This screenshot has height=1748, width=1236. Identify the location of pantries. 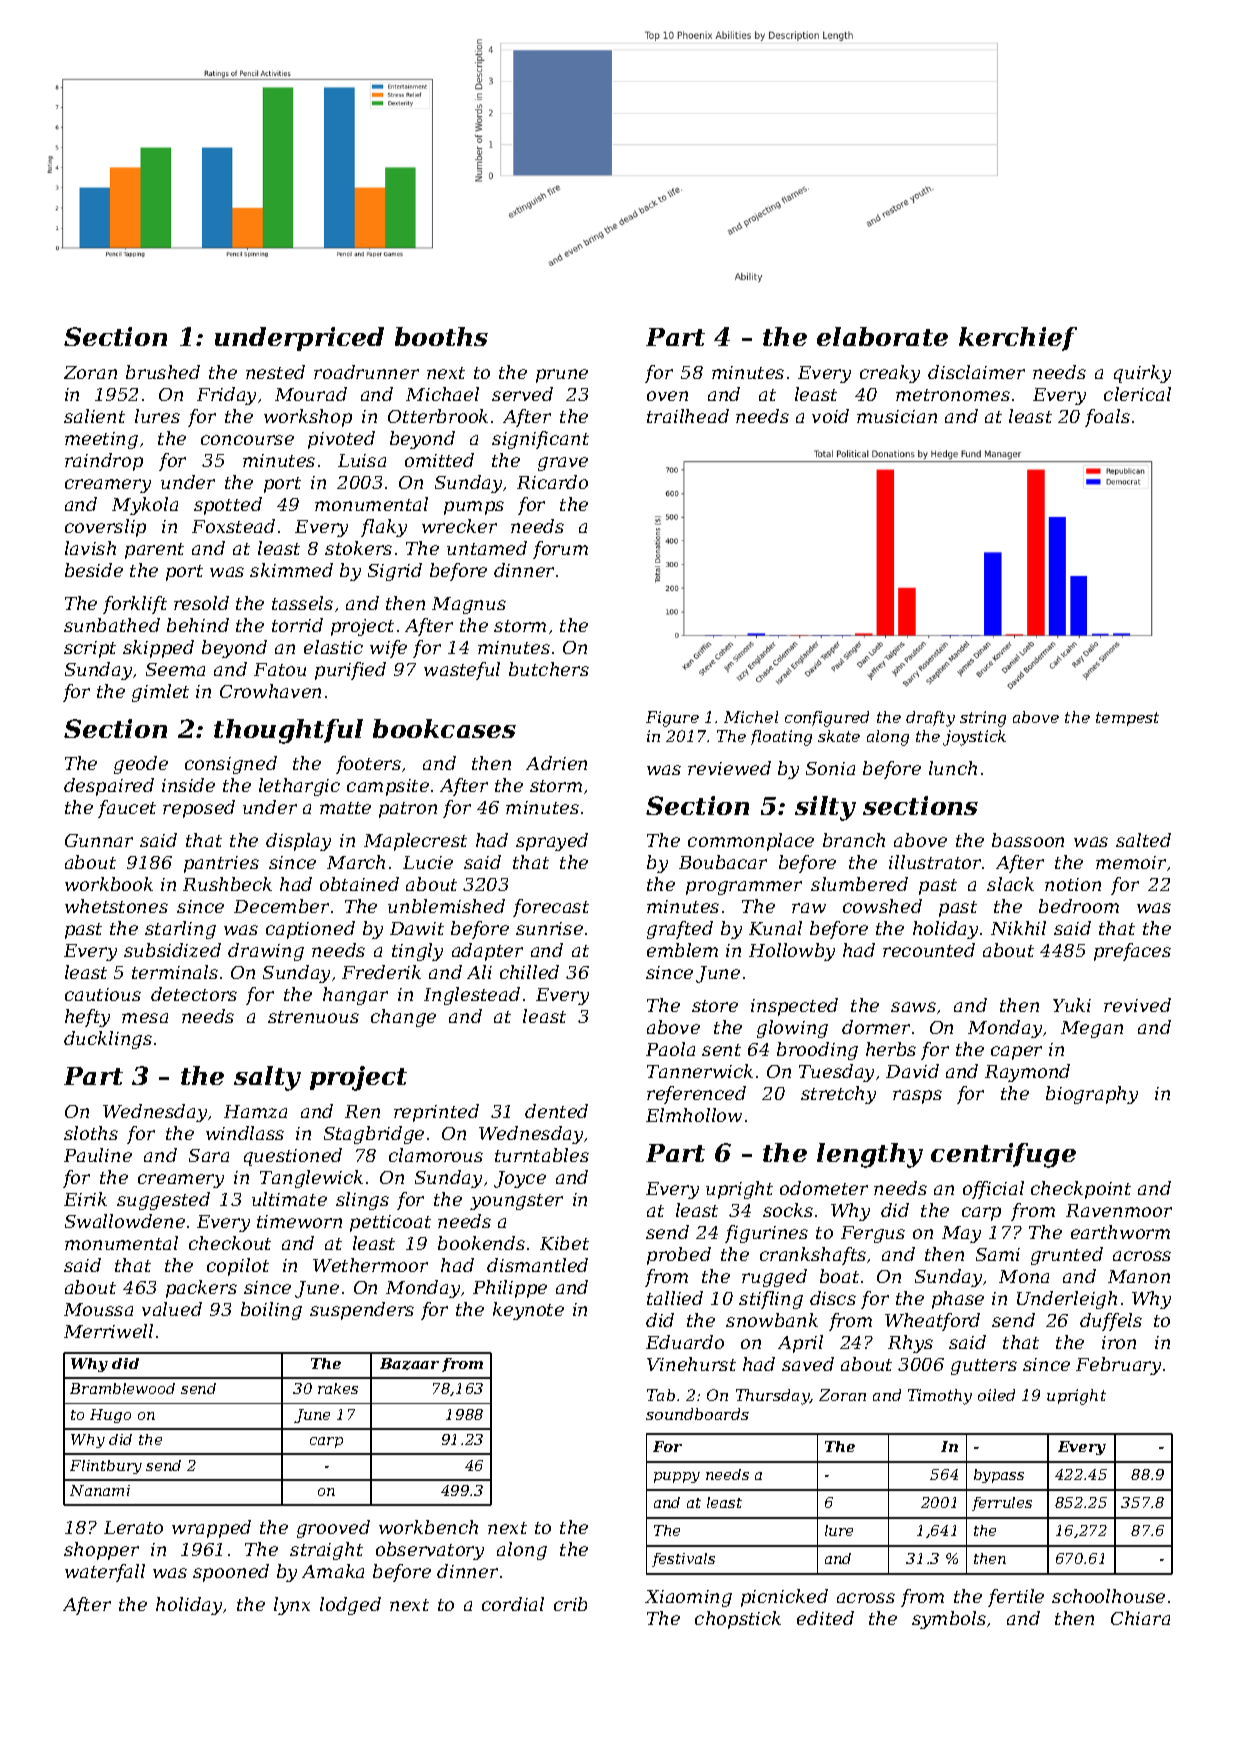
(221, 864).
